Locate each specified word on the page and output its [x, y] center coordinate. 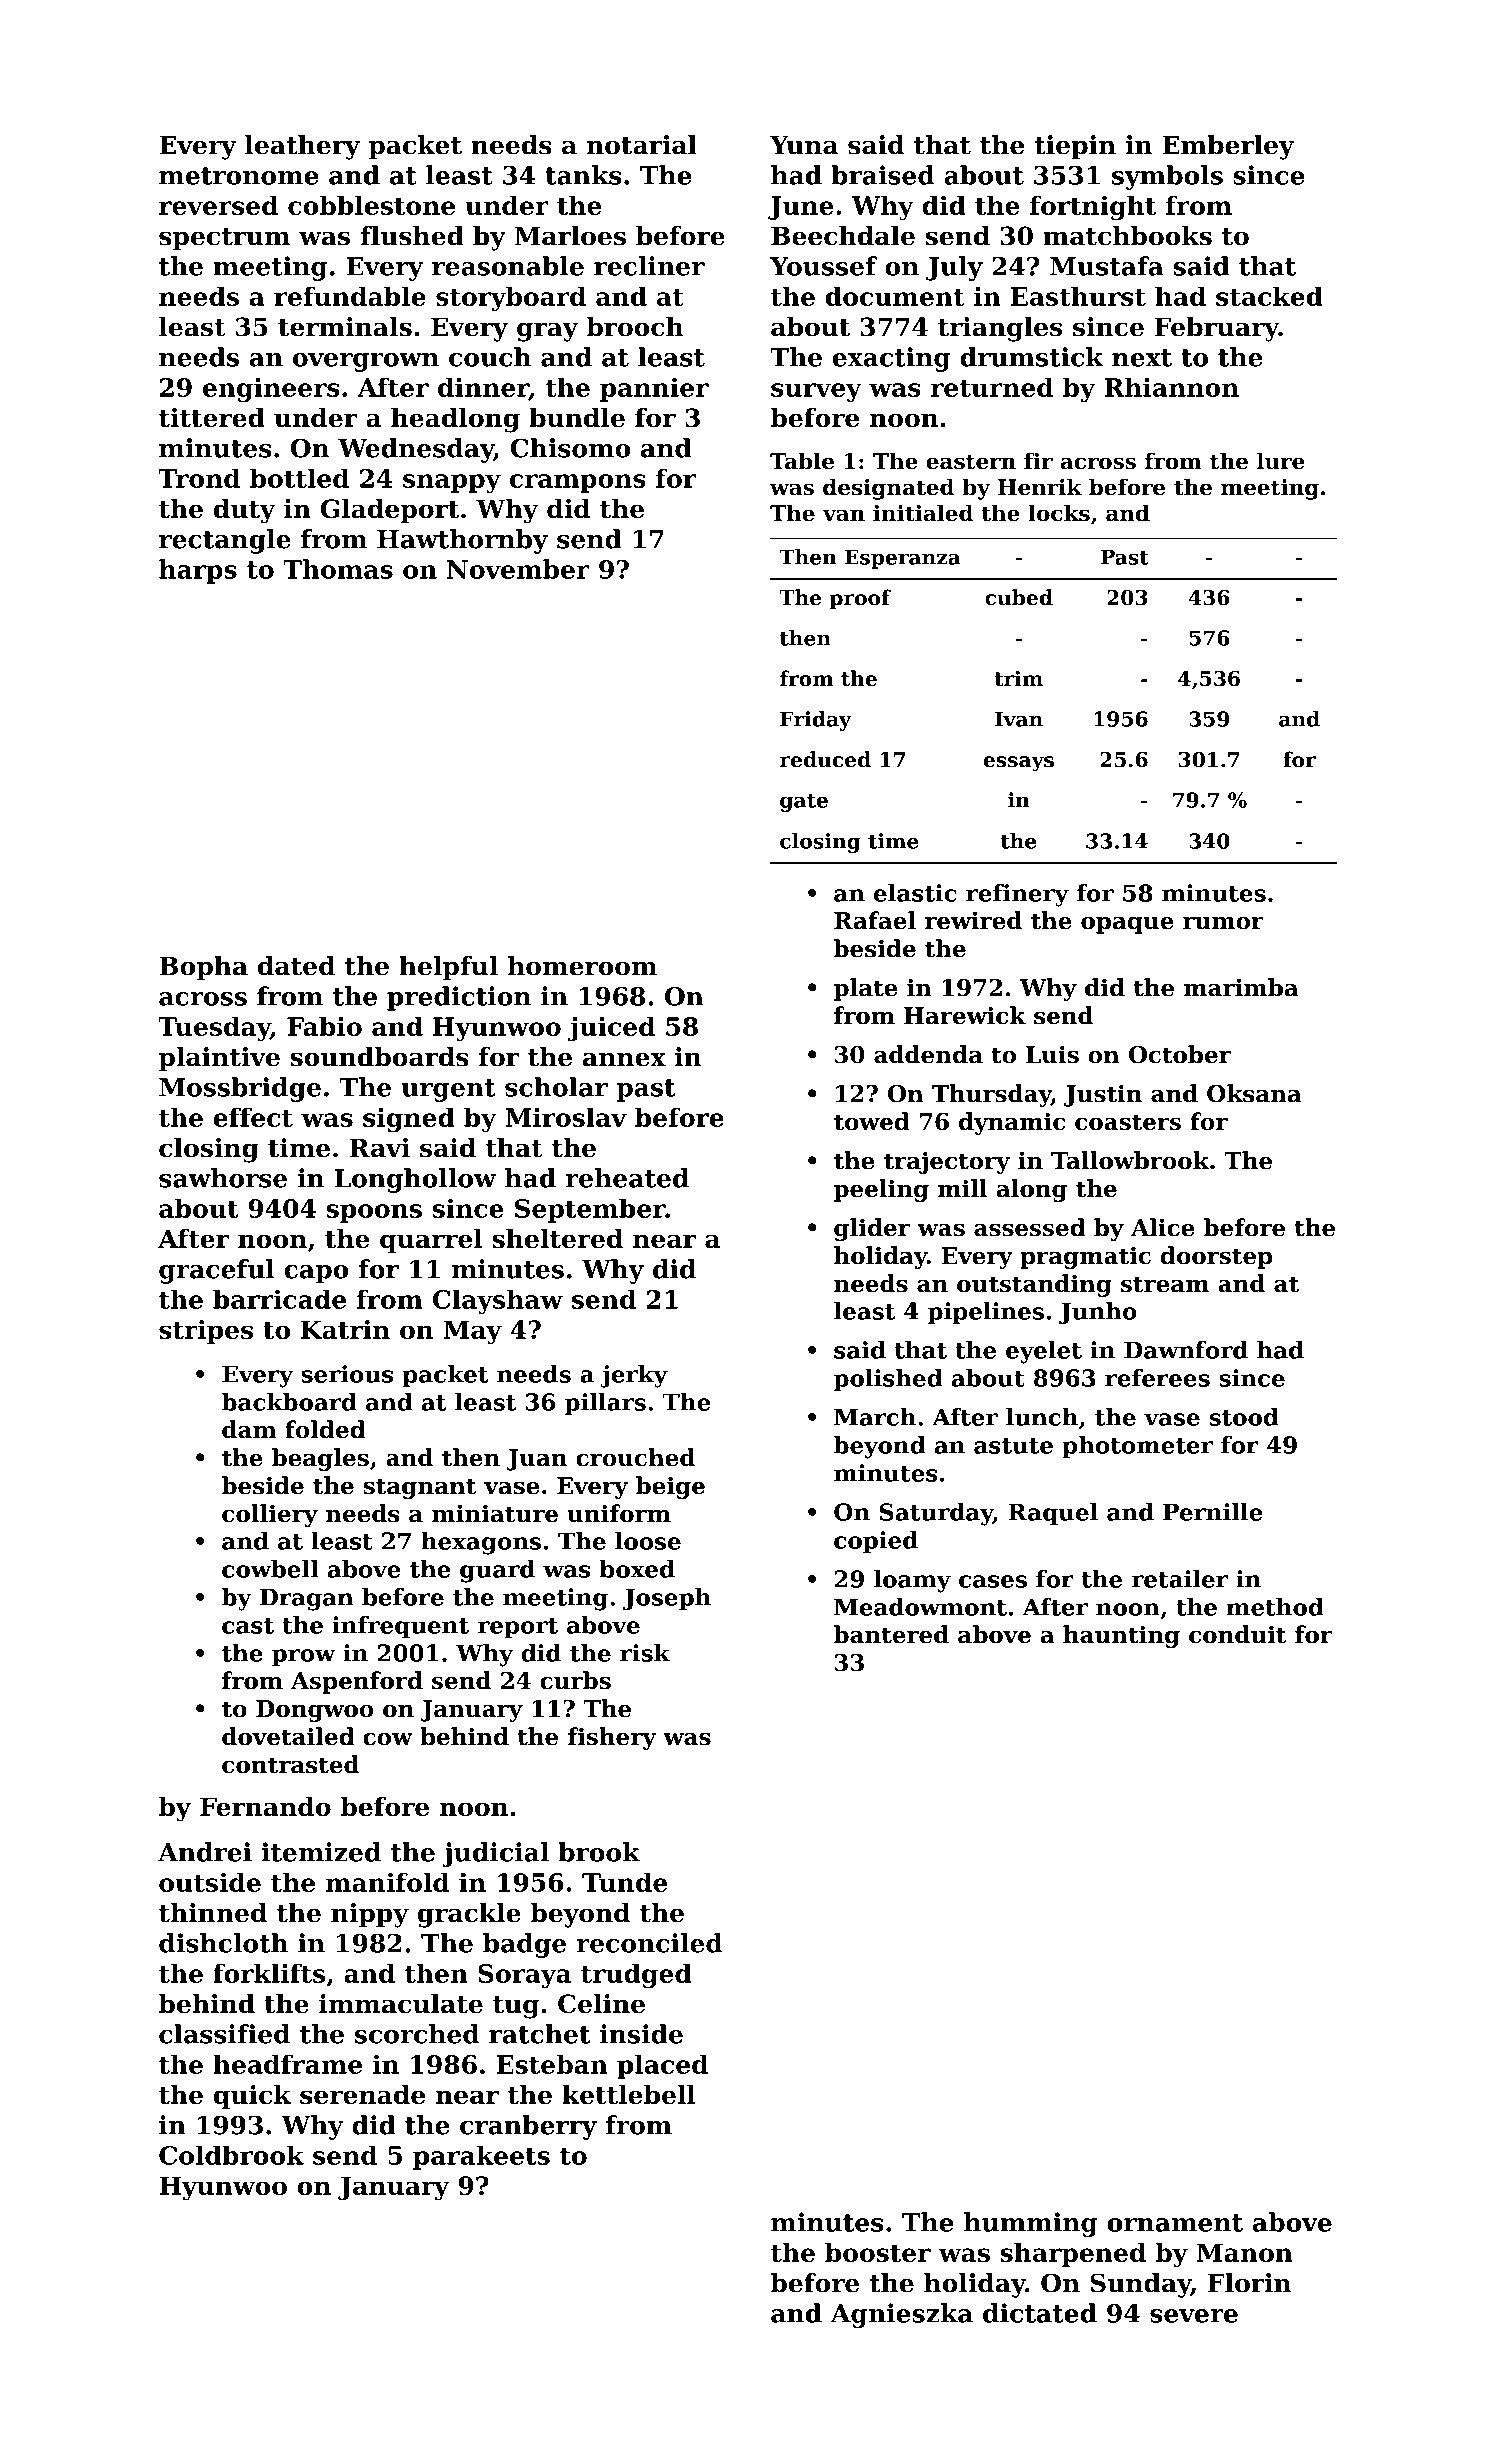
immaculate [401, 2004]
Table [802, 461]
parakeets [481, 2157]
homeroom [582, 966]
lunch [1042, 1417]
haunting [1121, 1636]
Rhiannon [1171, 387]
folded [325, 1429]
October [1180, 1054]
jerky [634, 1376]
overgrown [366, 362]
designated [888, 489]
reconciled [650, 1943]
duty [244, 511]
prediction [459, 998]
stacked [1269, 296]
